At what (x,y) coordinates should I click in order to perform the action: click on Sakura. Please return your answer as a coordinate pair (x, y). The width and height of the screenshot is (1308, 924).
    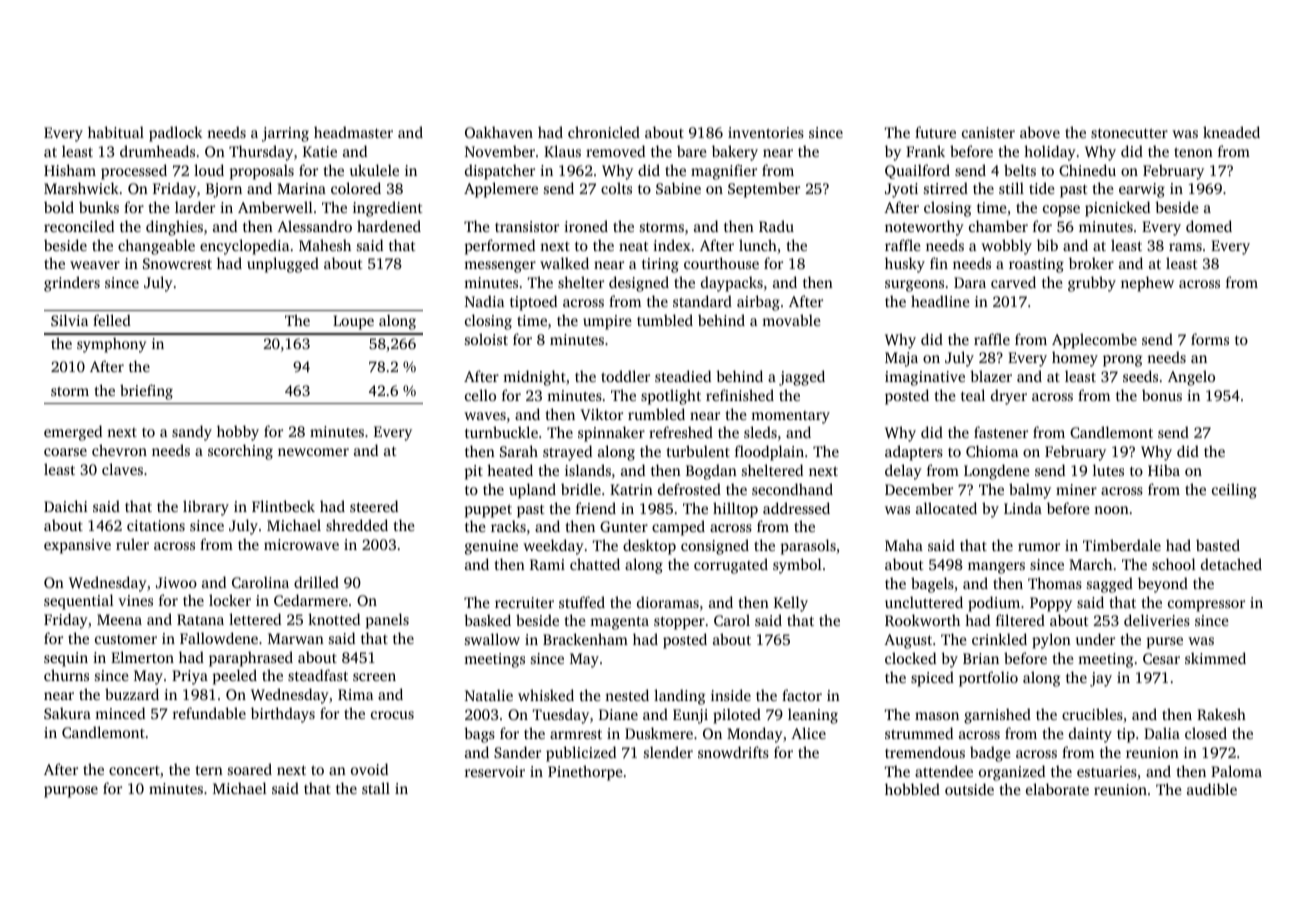
    Looking at the image, I should click on (67, 713).
